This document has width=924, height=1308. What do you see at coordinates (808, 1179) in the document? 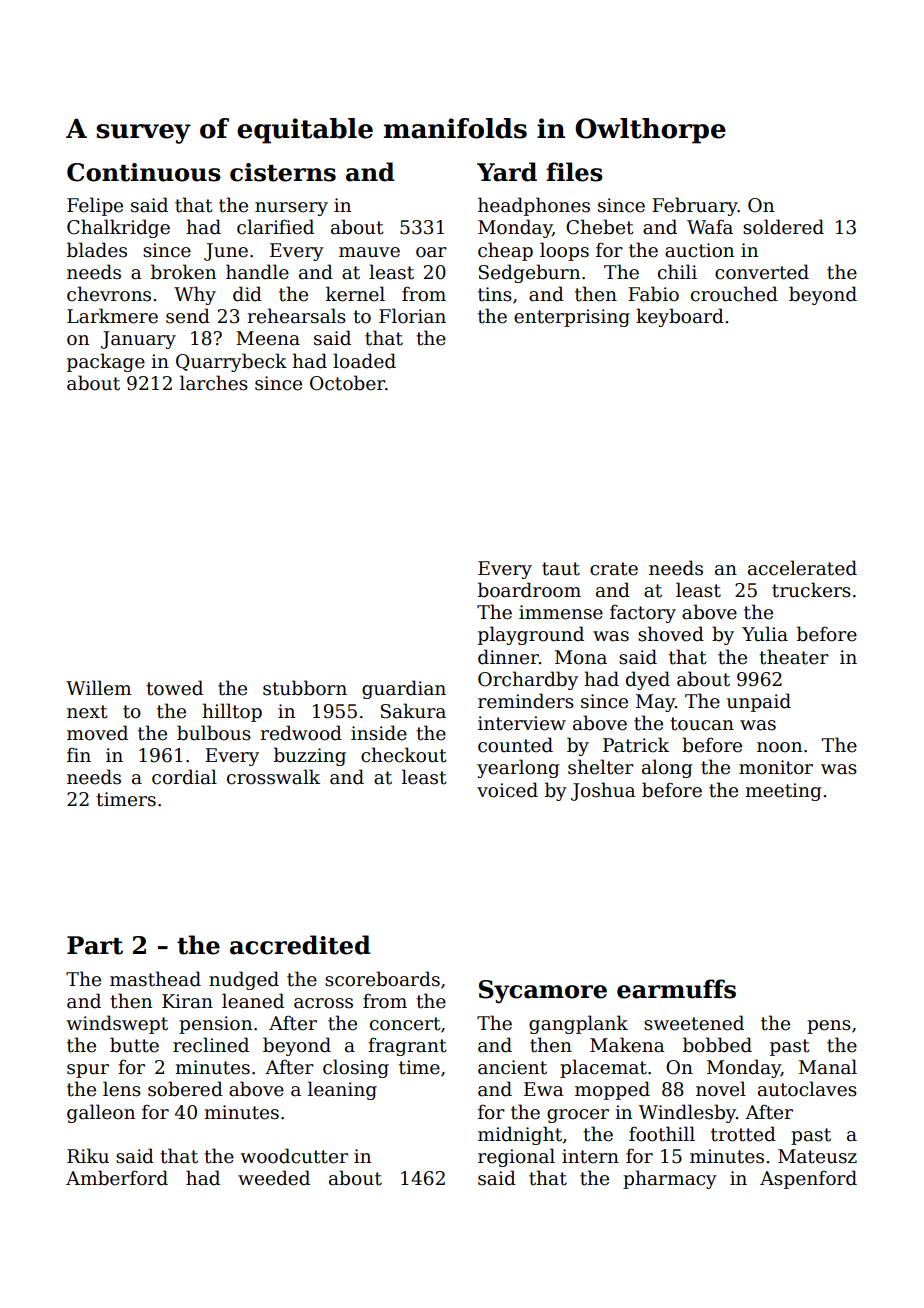
I see `Aspenford` at bounding box center [808, 1179].
